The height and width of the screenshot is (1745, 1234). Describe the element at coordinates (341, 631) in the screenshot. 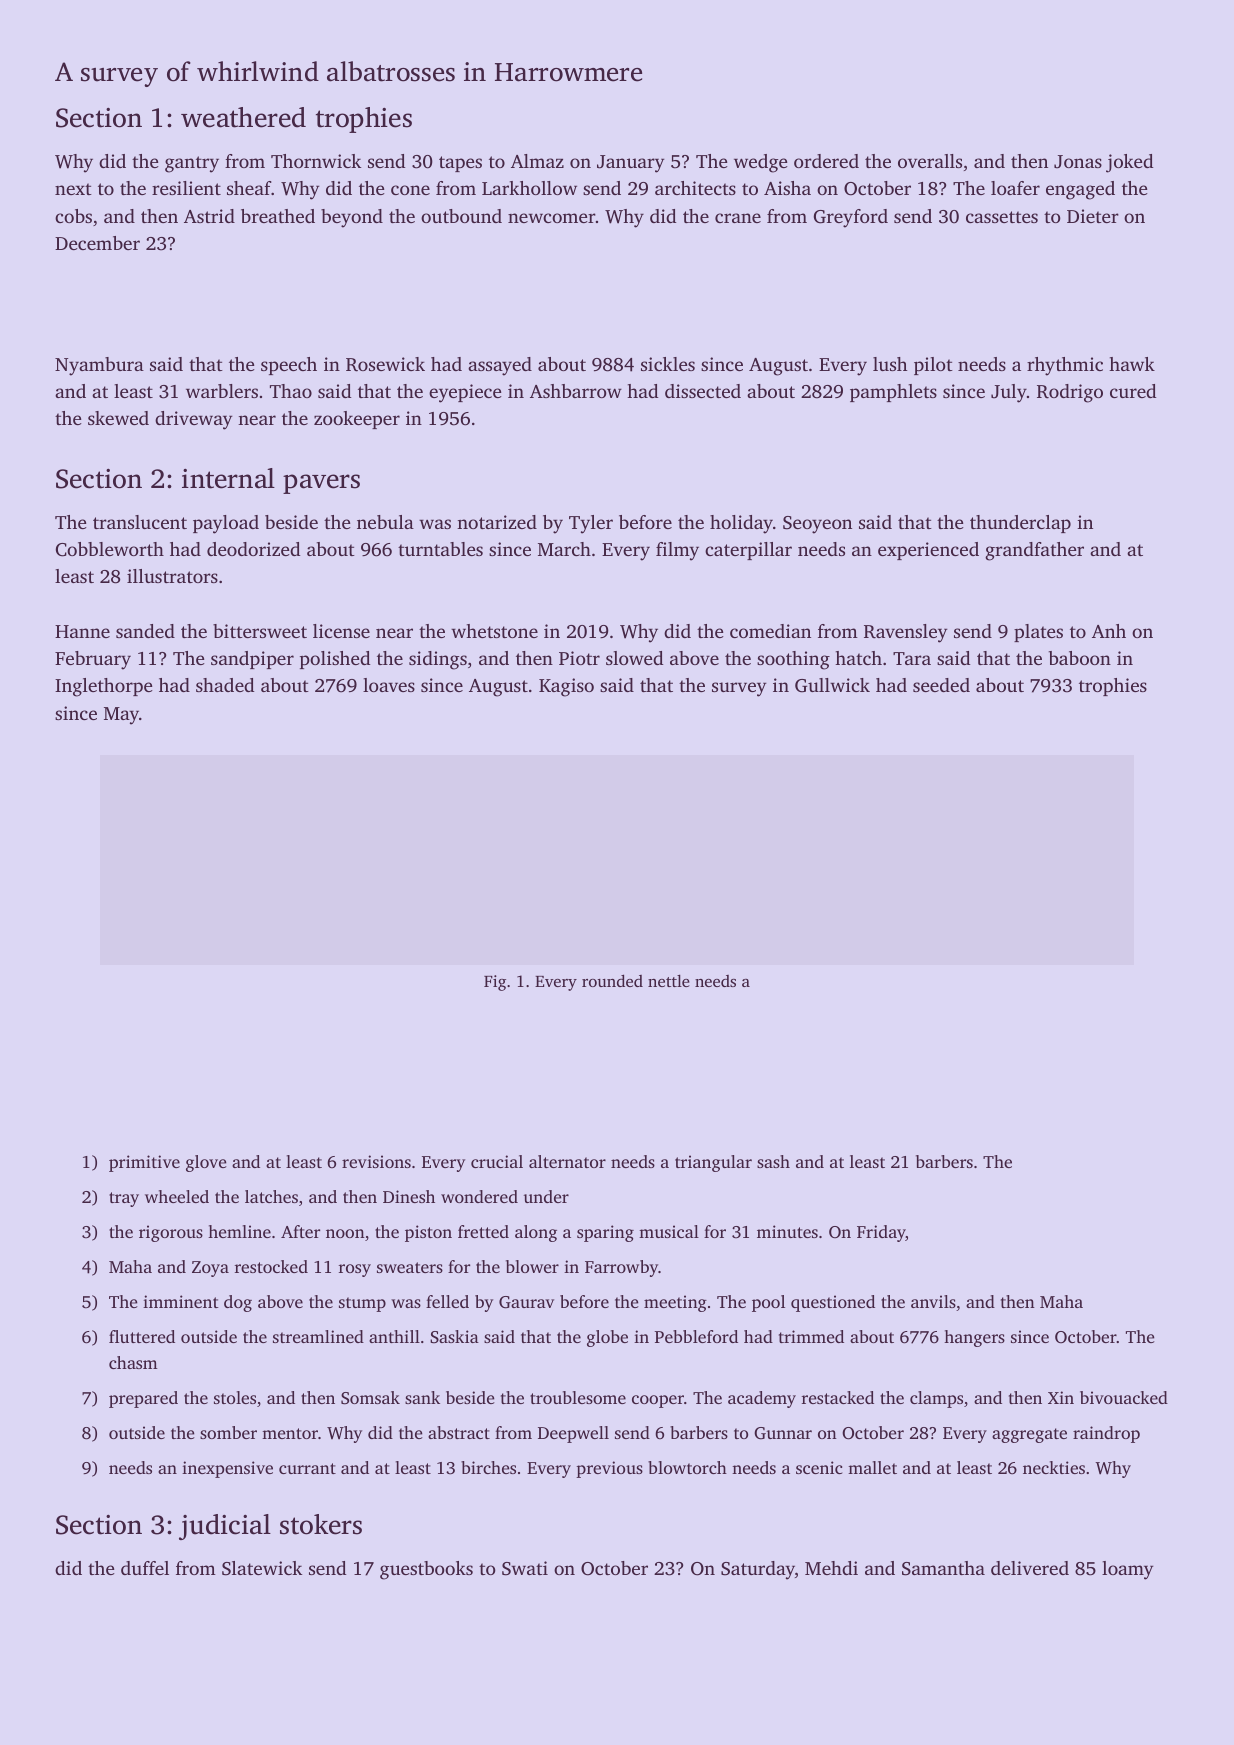

I see `license` at that location.
